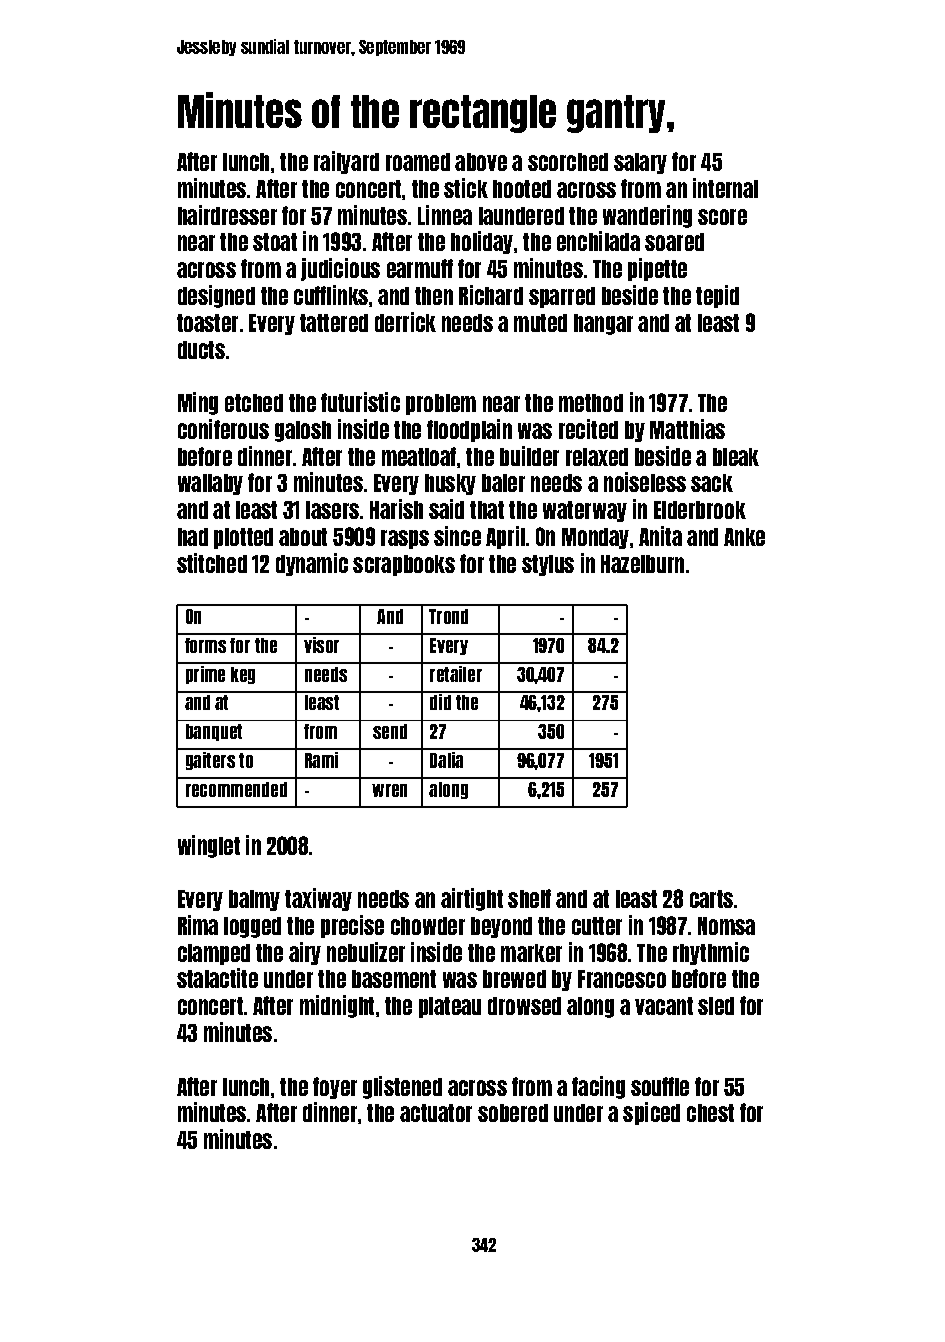 This document has height=1342, width=945. What do you see at coordinates (217, 978) in the document?
I see `stalactite` at bounding box center [217, 978].
